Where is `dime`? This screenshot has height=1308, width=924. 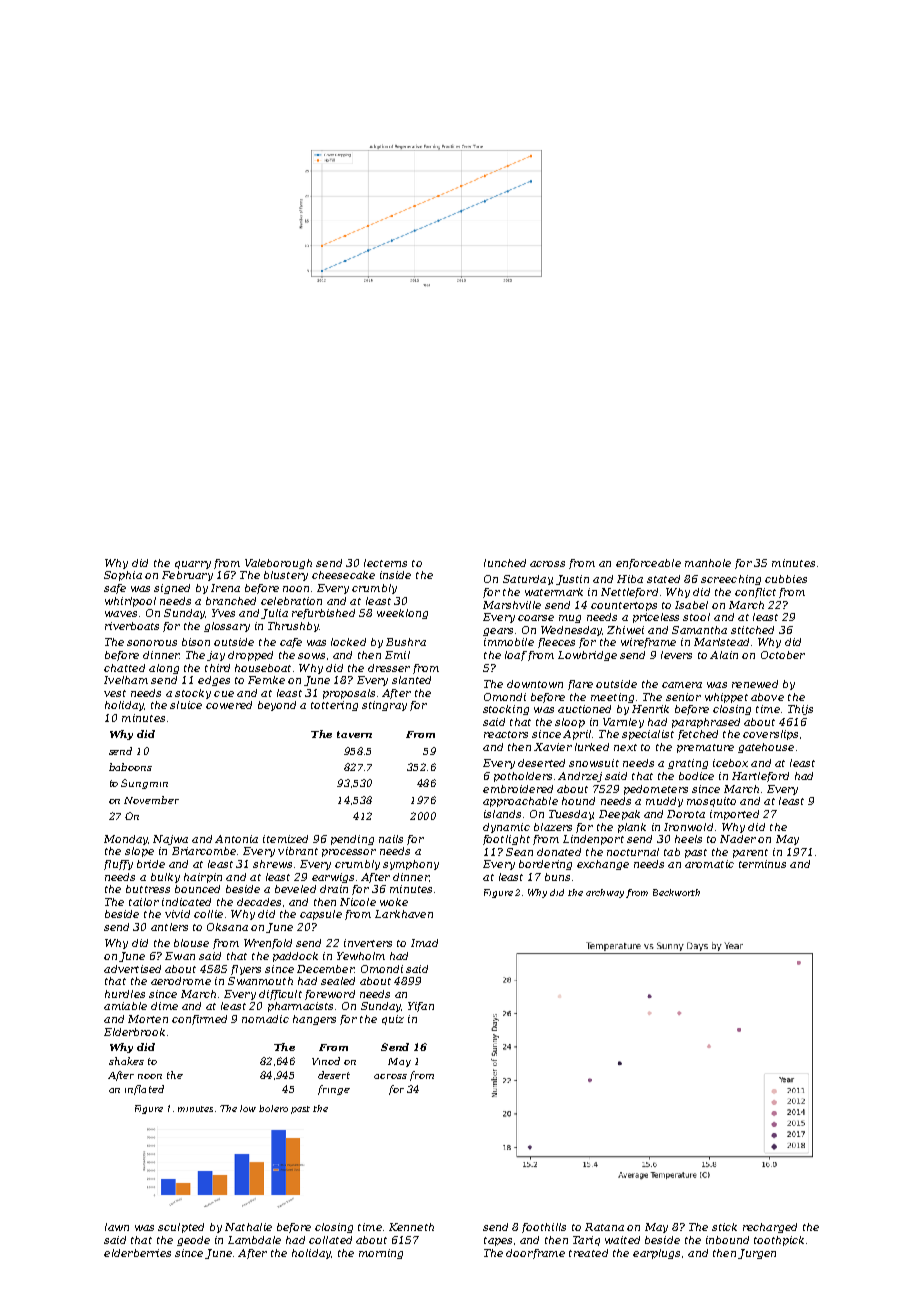 dime is located at coordinates (164, 1006).
